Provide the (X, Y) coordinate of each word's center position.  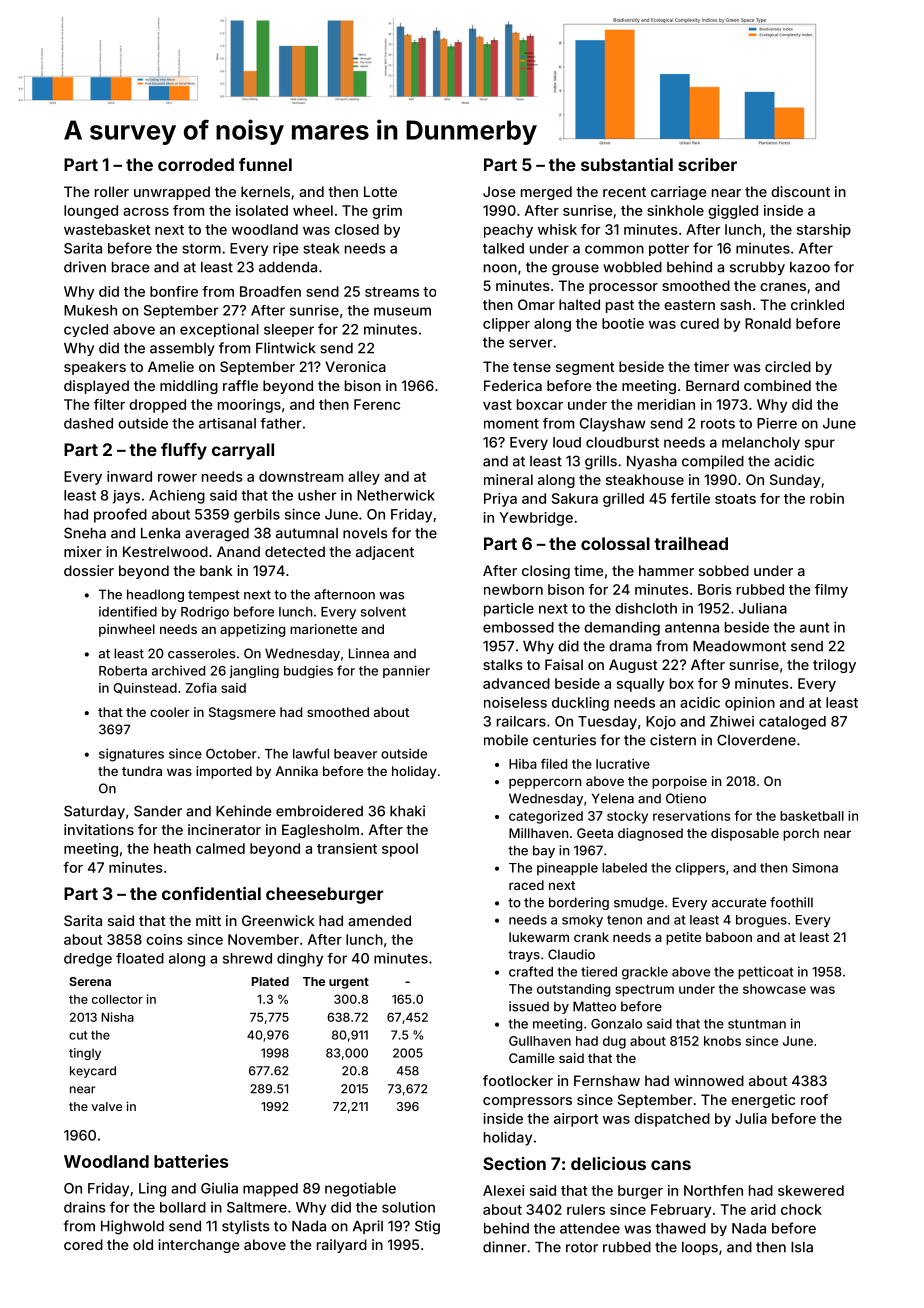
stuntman (757, 1024)
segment (585, 368)
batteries (191, 1161)
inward (129, 476)
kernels (265, 191)
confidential (211, 893)
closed (357, 229)
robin (827, 498)
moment (511, 424)
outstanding (573, 990)
